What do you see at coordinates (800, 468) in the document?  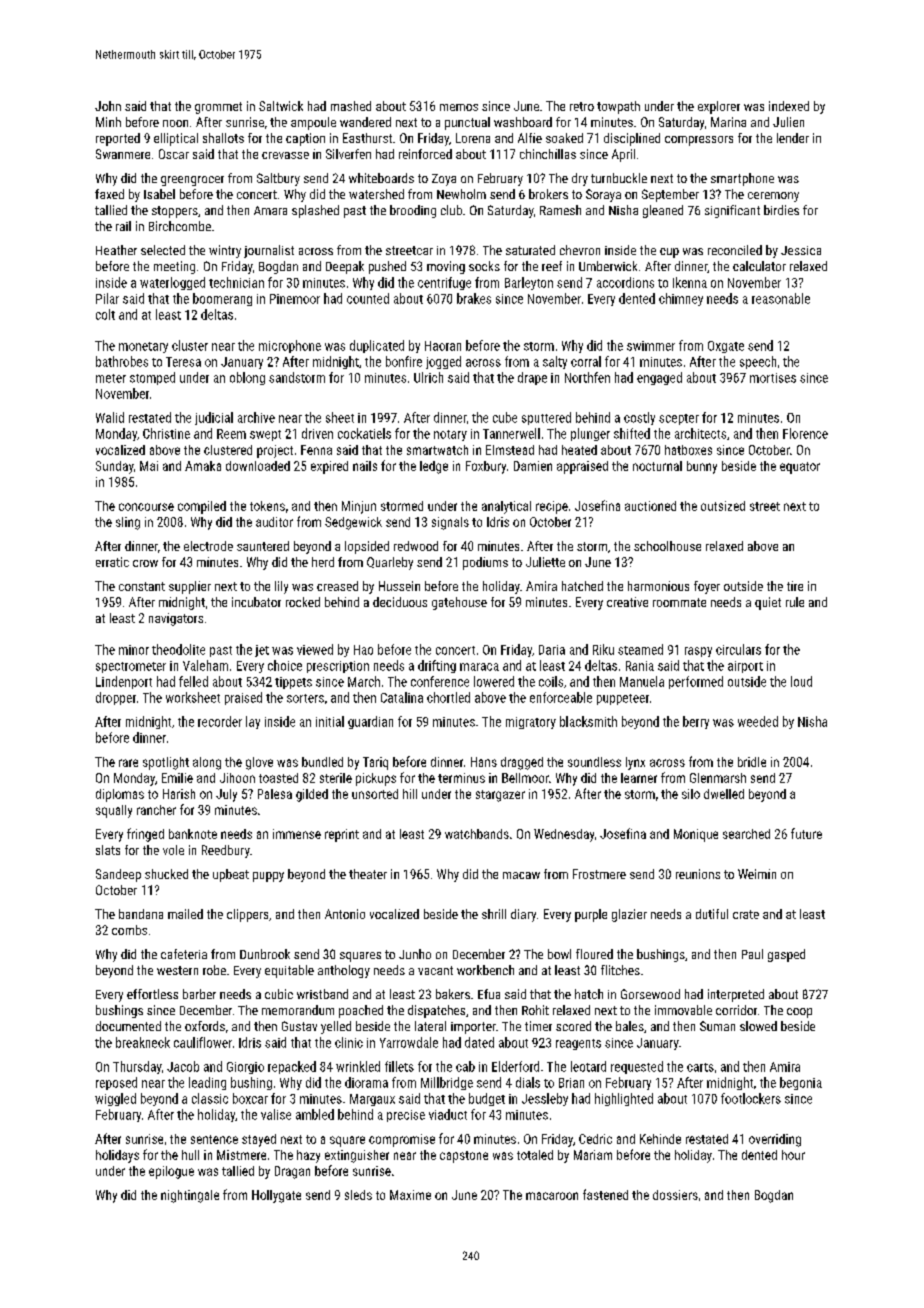 I see `equator` at bounding box center [800, 468].
